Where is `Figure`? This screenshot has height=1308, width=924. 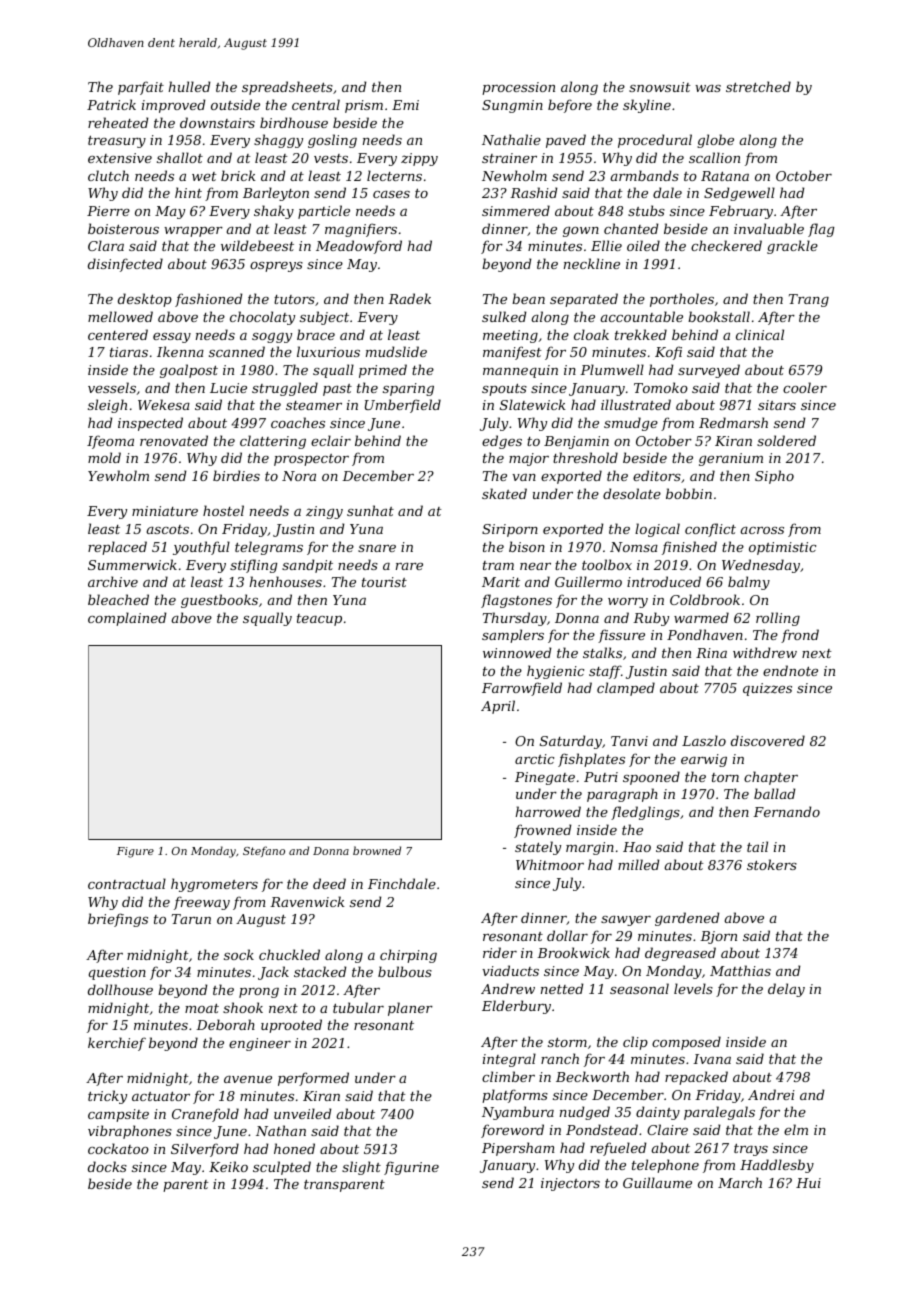
Figure is located at coordinates (135, 852).
